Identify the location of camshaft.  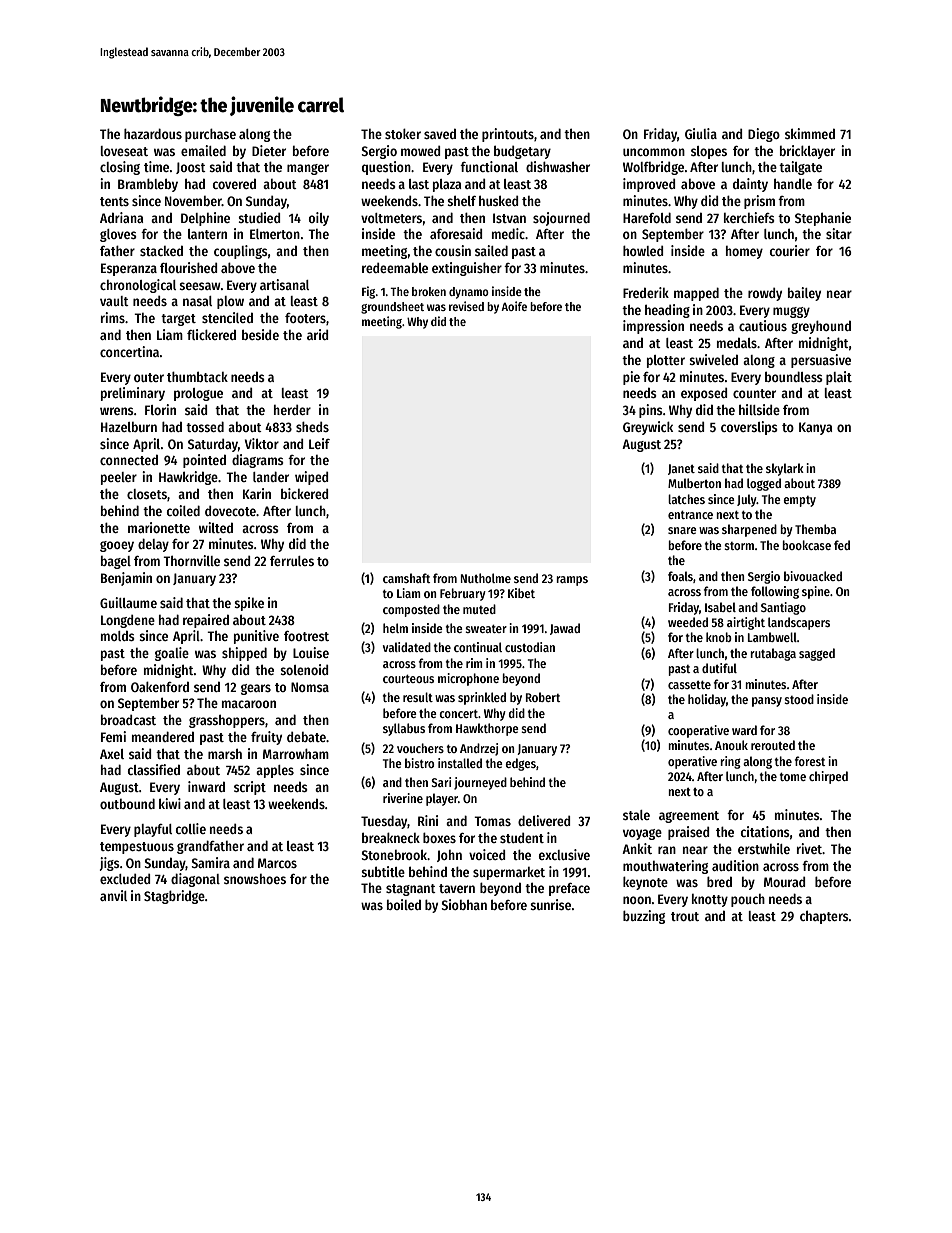
(406, 578).
